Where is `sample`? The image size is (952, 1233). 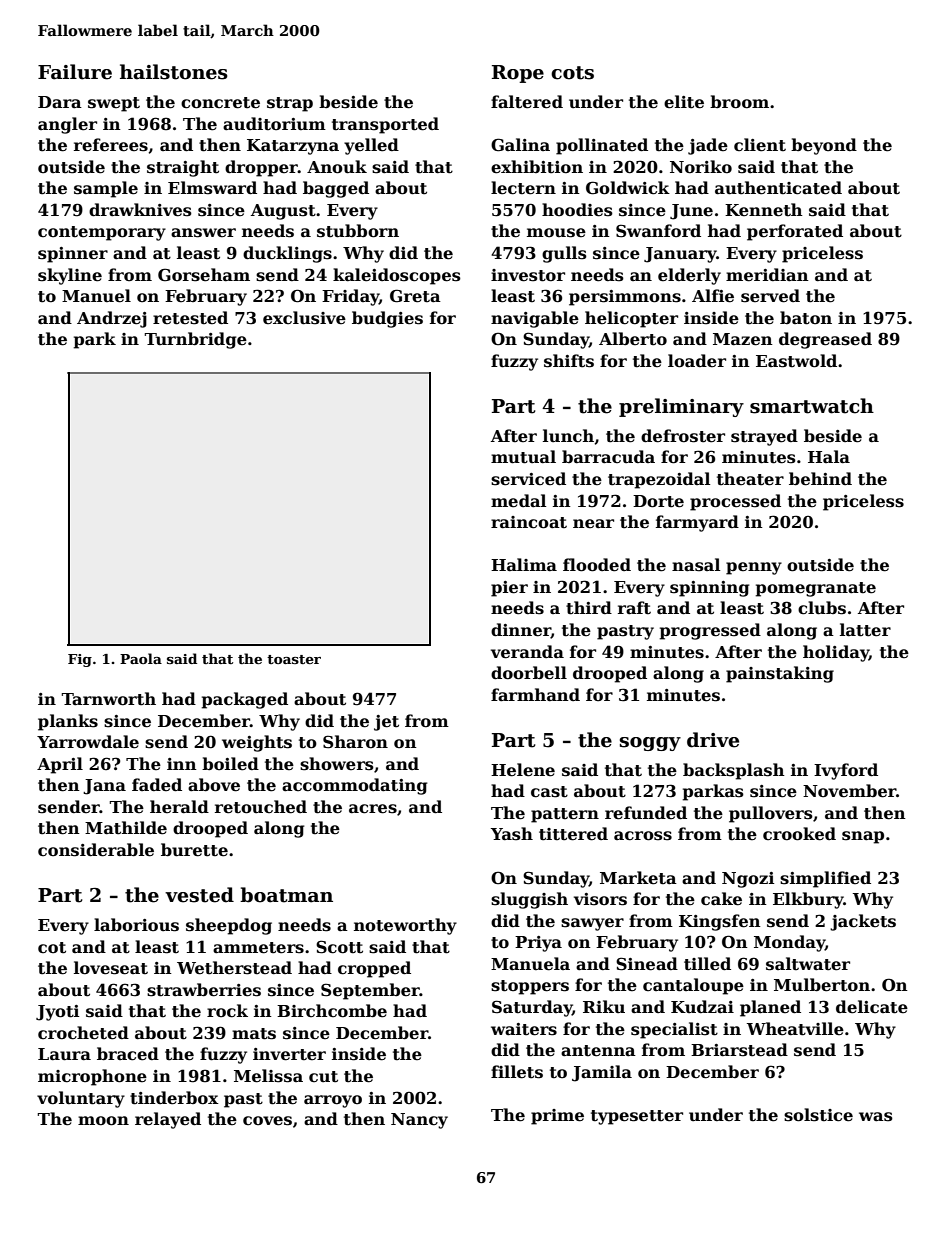
sample is located at coordinates (106, 189).
